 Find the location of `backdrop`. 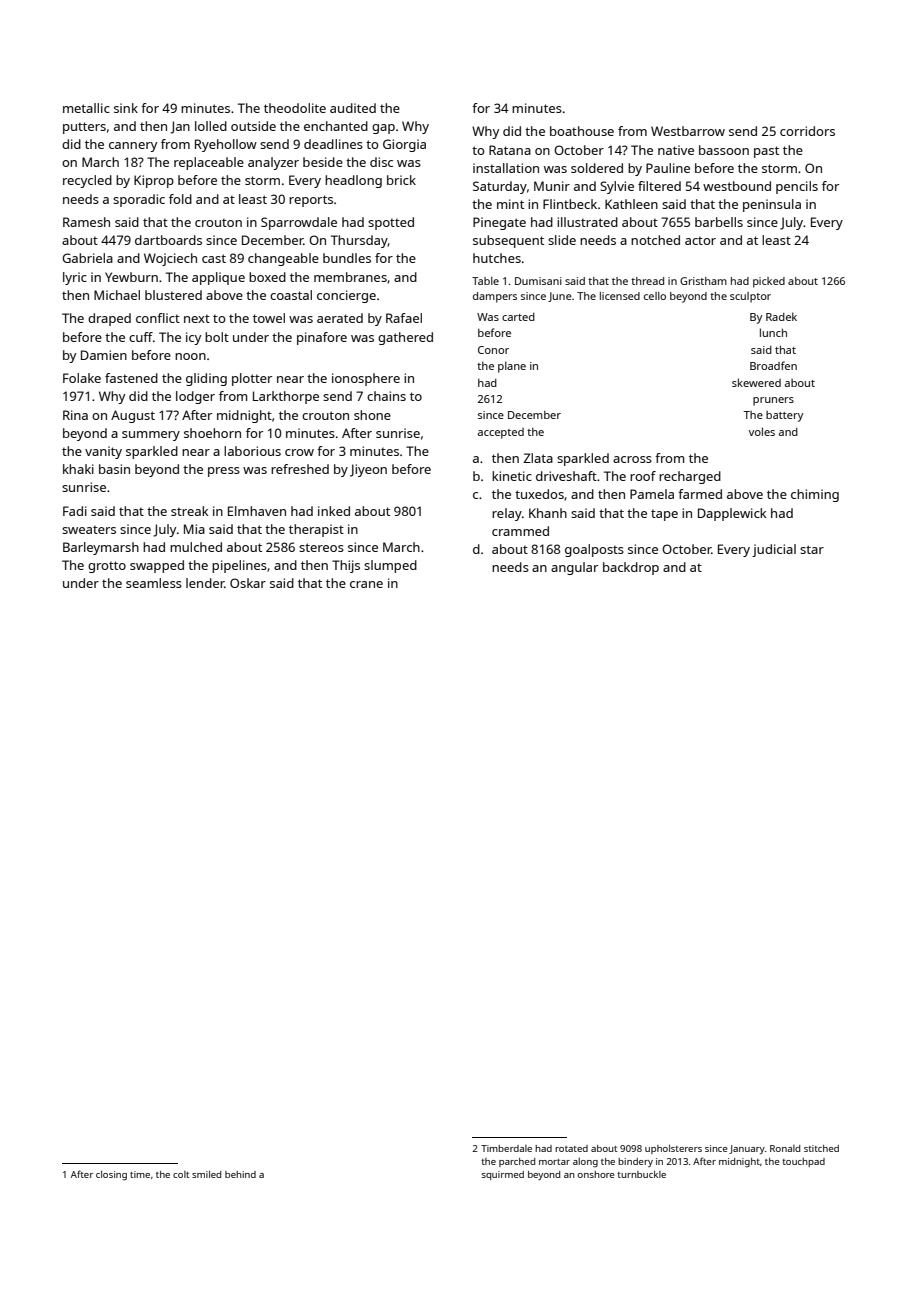

backdrop is located at coordinates (631, 568).
